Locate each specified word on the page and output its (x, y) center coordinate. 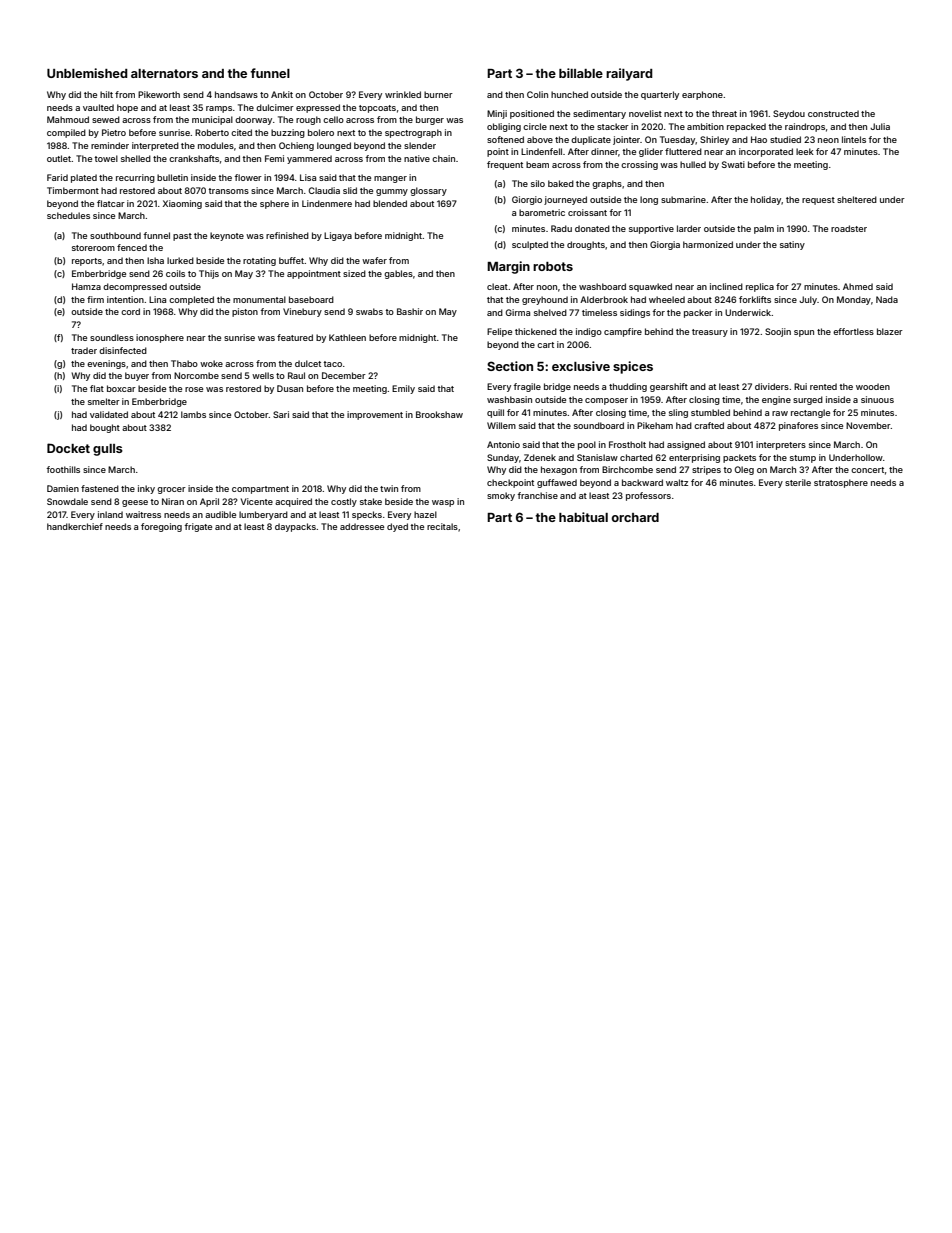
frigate (198, 527)
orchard (635, 517)
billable (581, 73)
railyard (629, 74)
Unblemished (87, 73)
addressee (362, 526)
